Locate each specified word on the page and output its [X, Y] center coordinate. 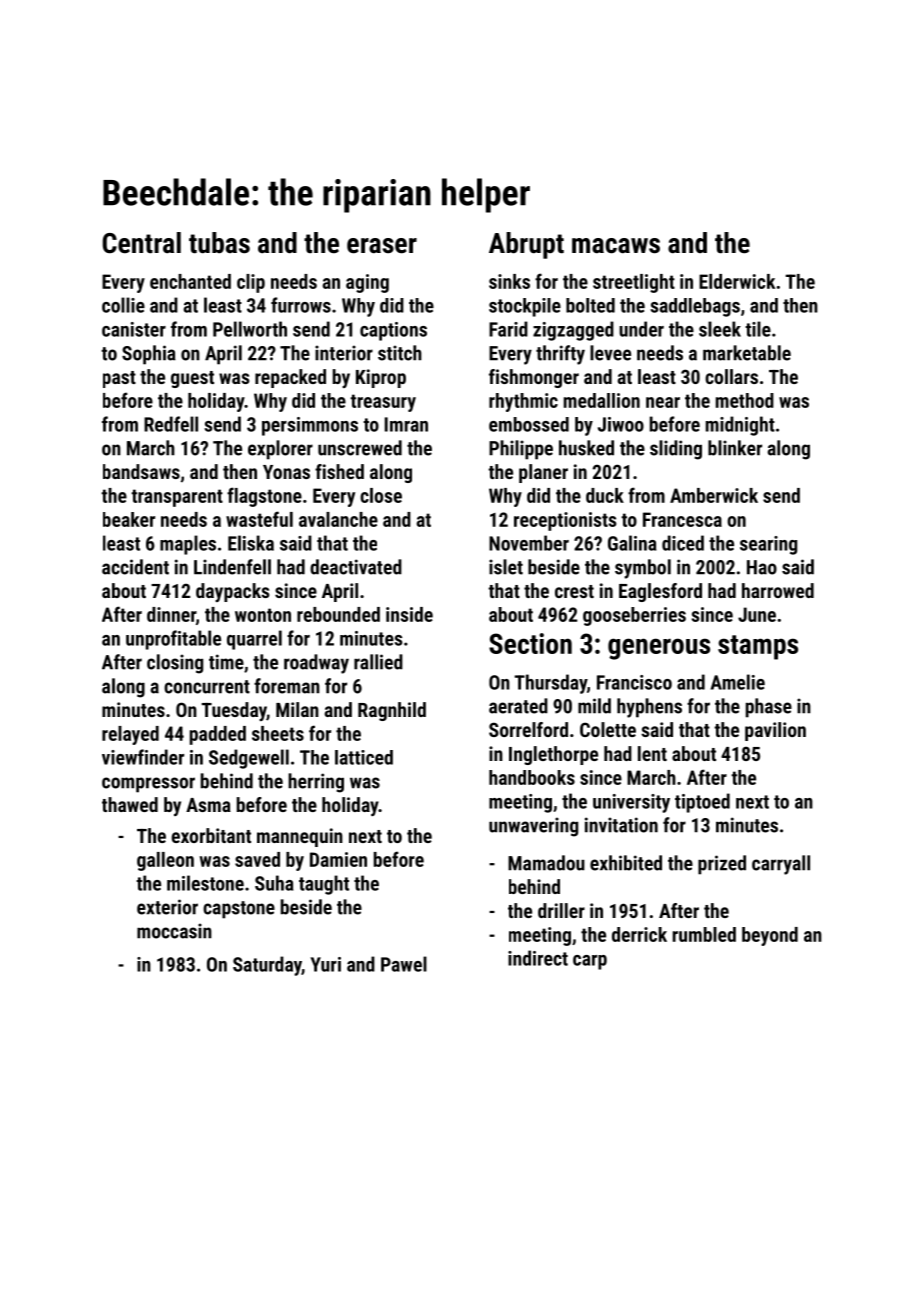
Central [141, 243]
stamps [758, 647]
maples [188, 545]
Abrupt [526, 245]
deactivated [356, 567]
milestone [205, 883]
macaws [616, 246]
